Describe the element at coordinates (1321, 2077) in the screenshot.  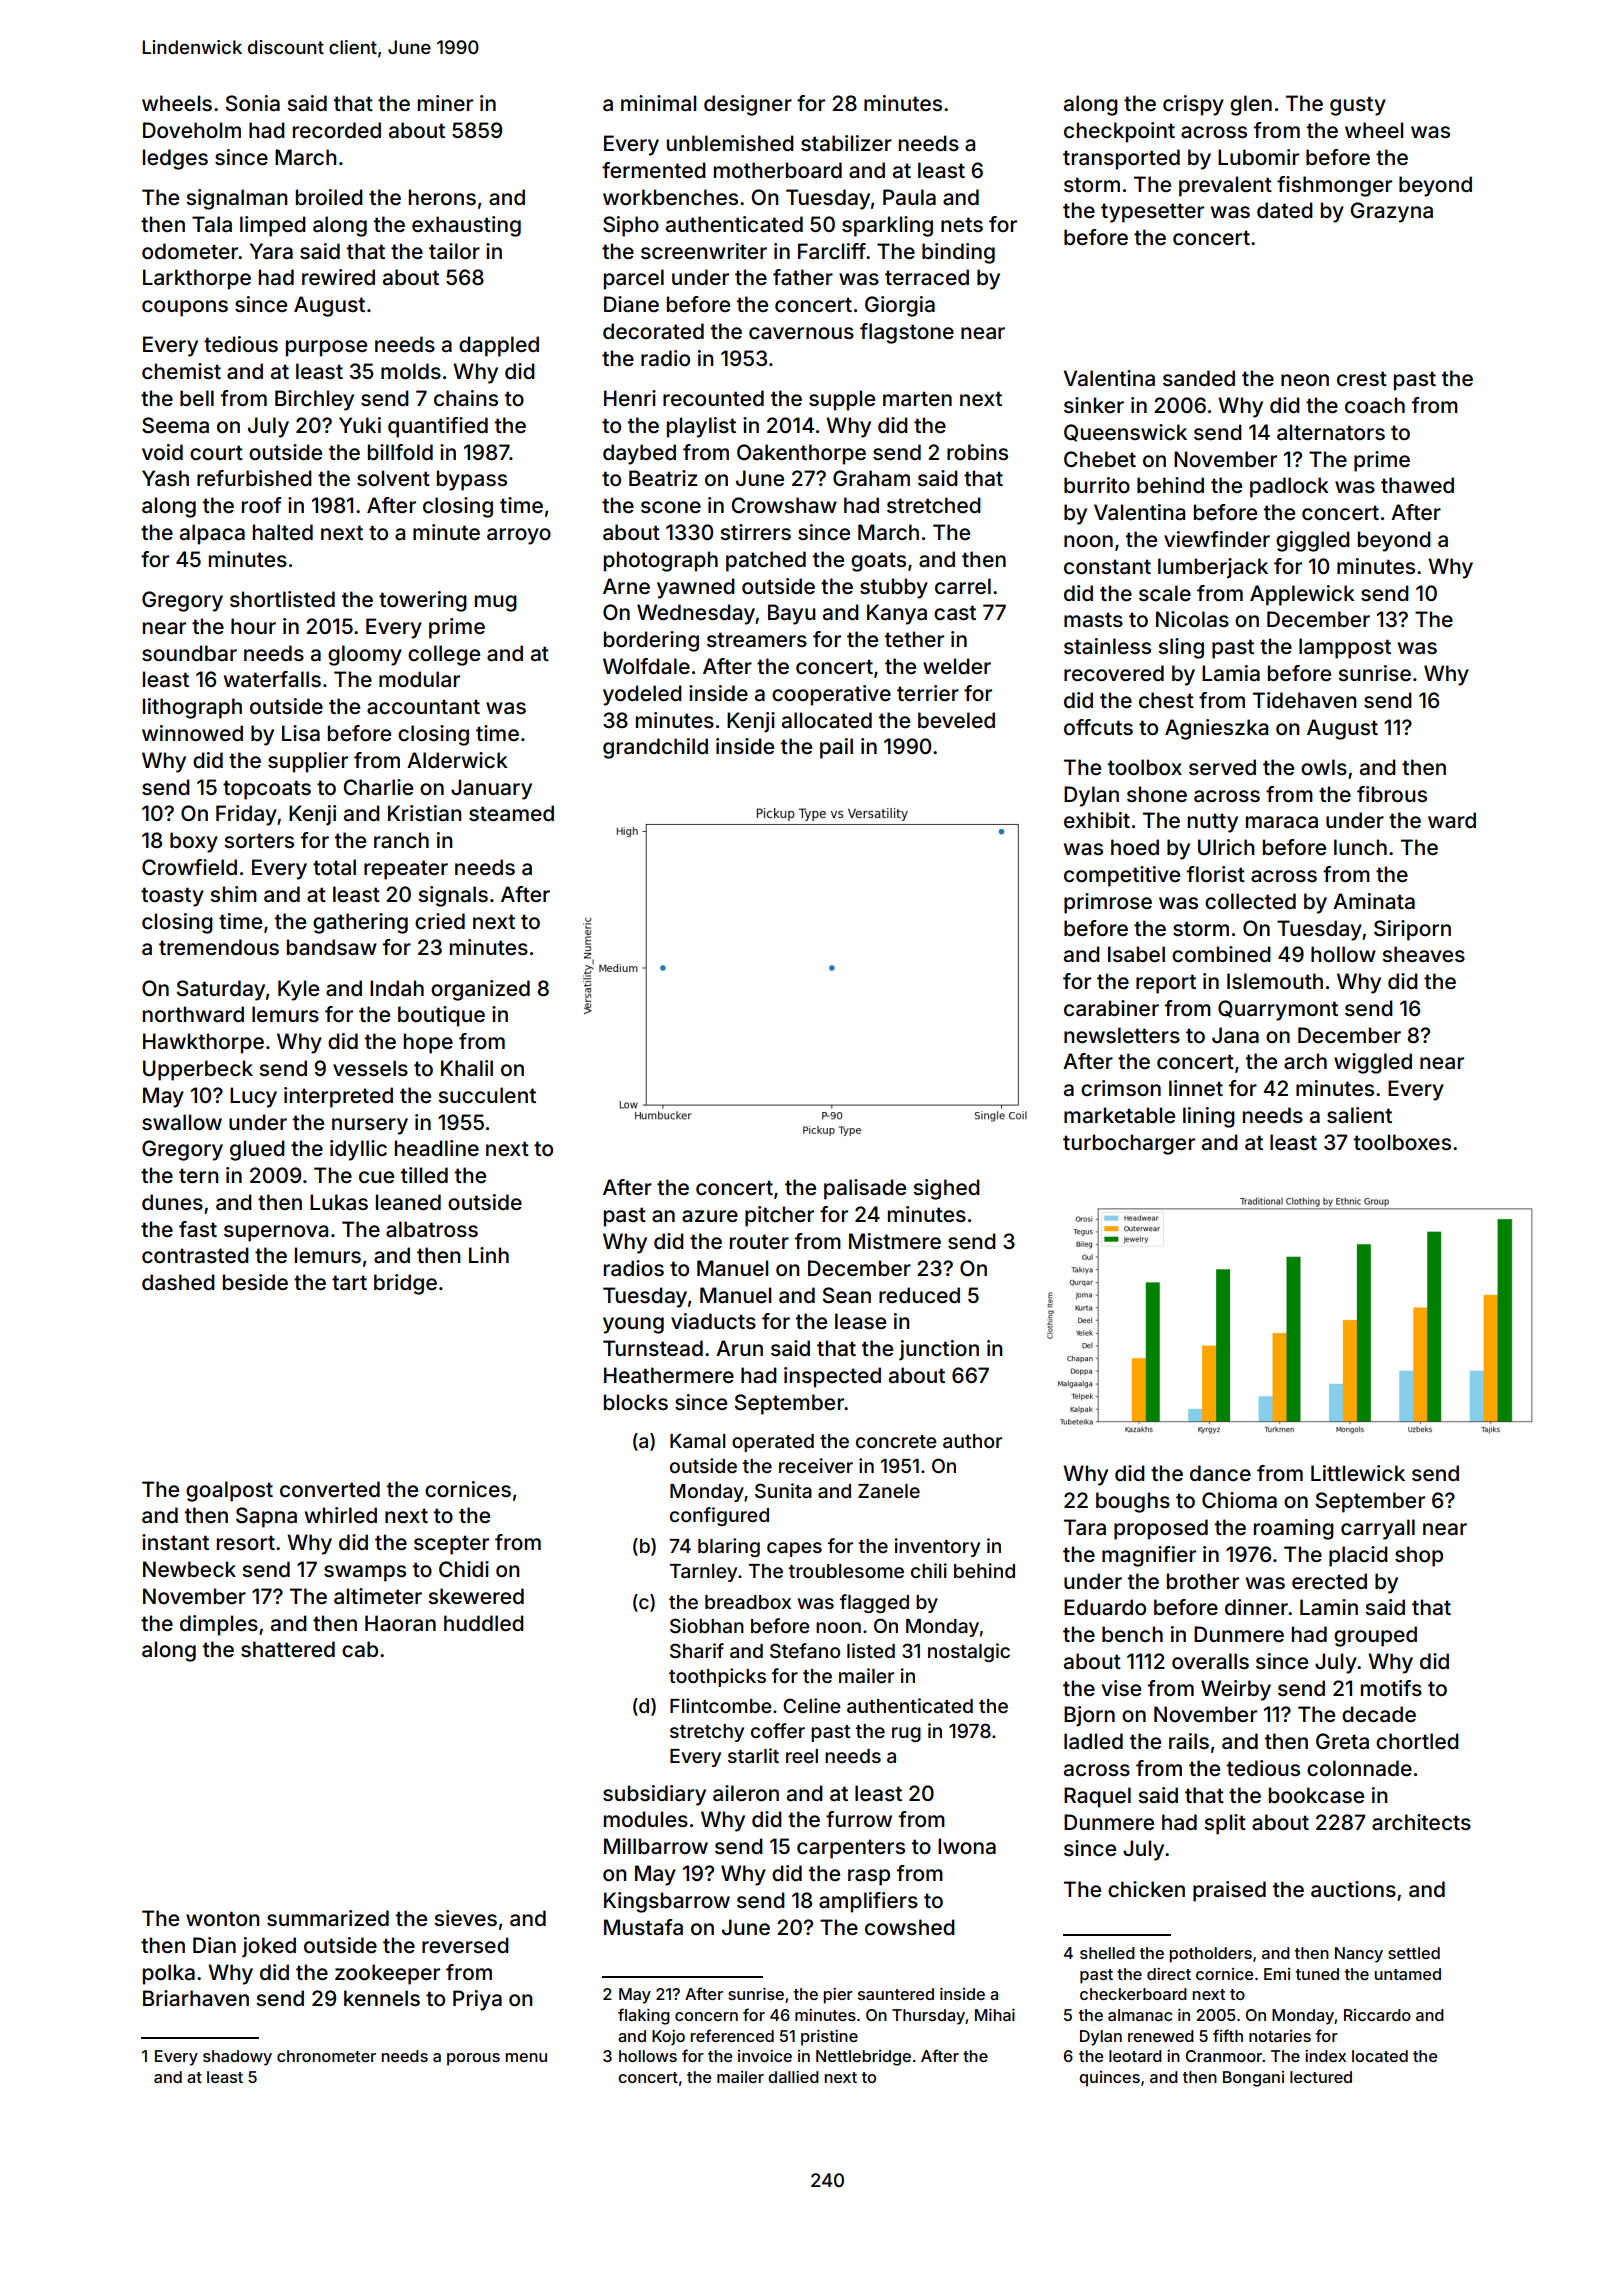
I see `lectured` at that location.
